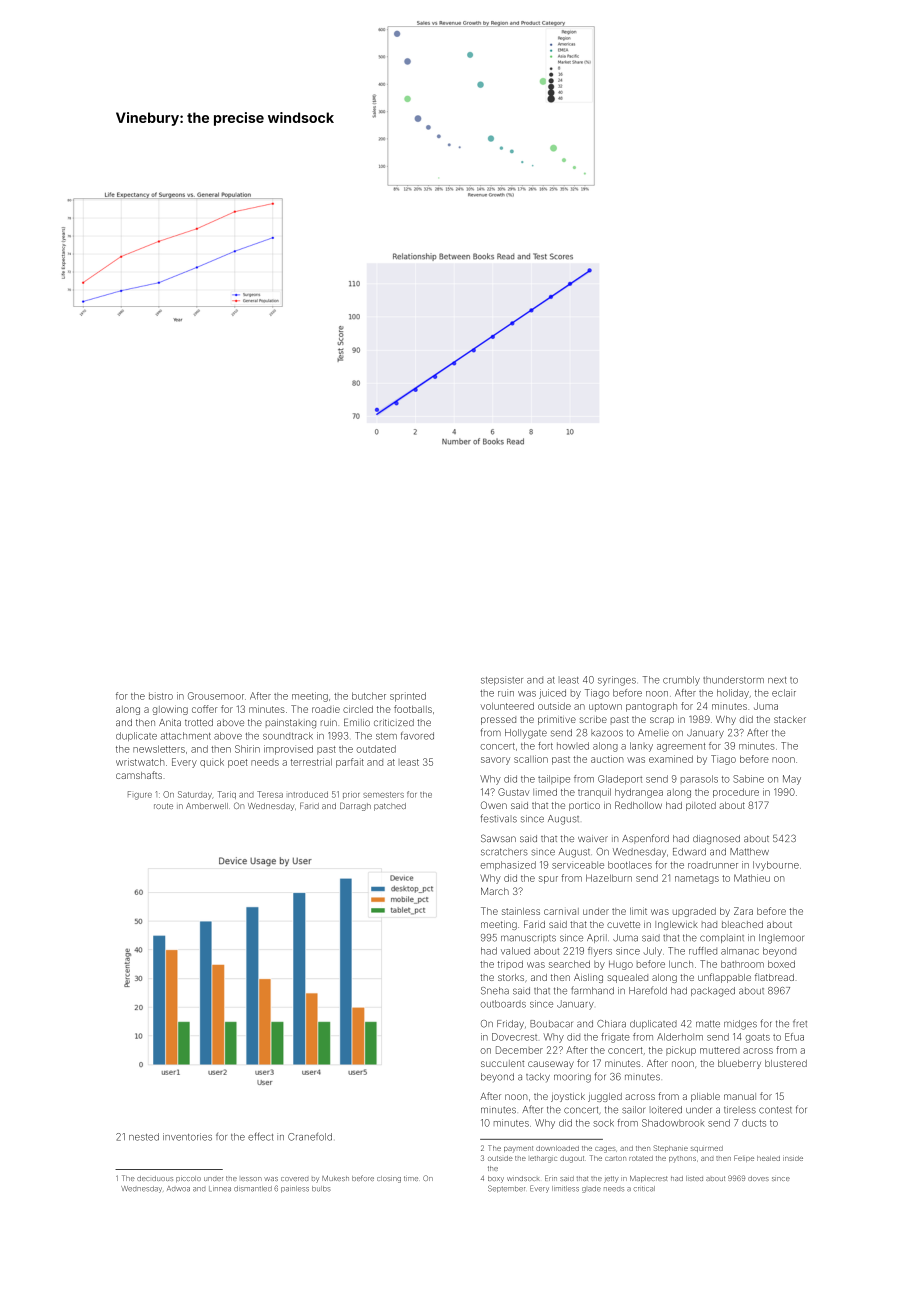 The width and height of the page is (924, 1308). I want to click on stacker, so click(790, 719).
